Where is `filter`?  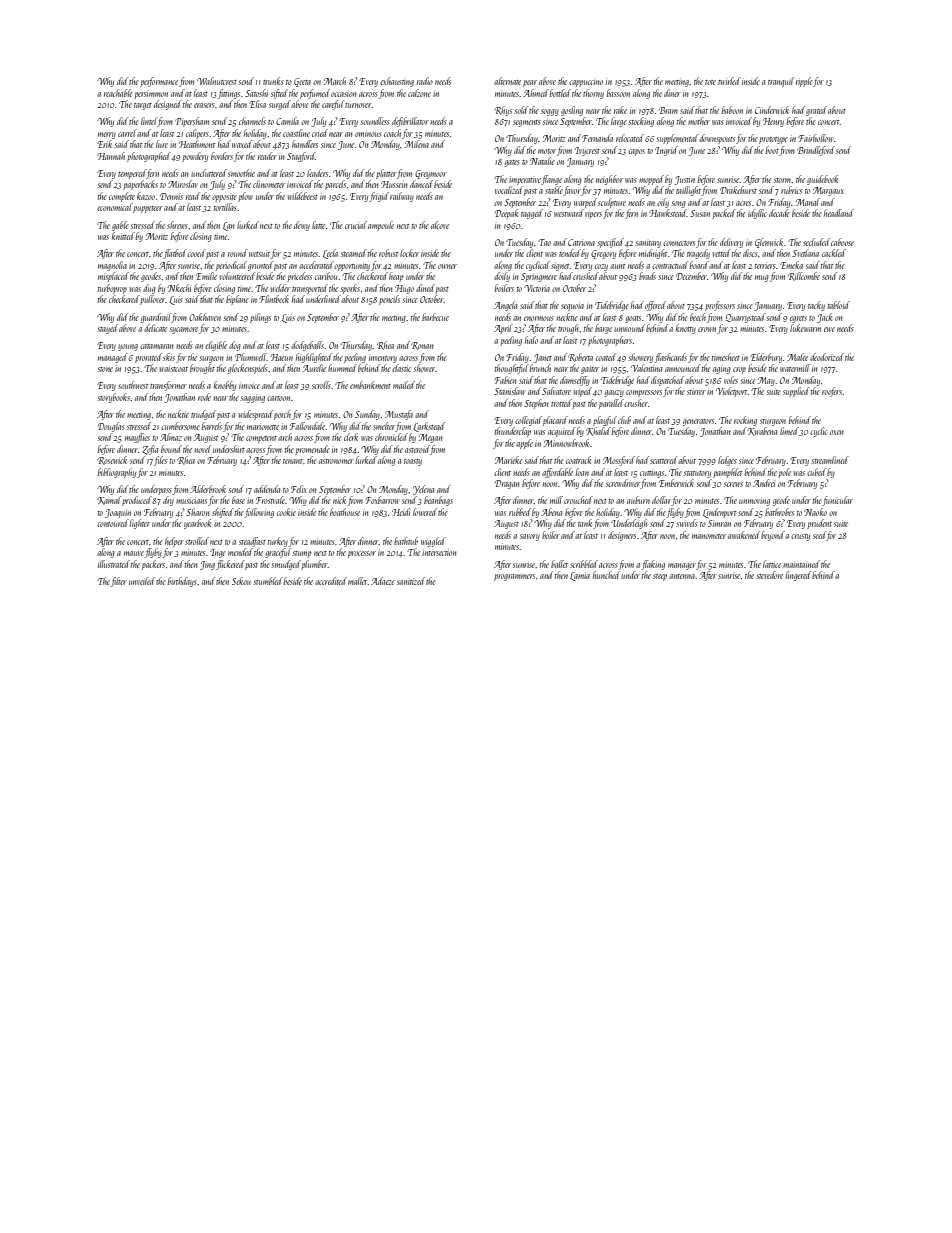
filter is located at coordinates (119, 582).
